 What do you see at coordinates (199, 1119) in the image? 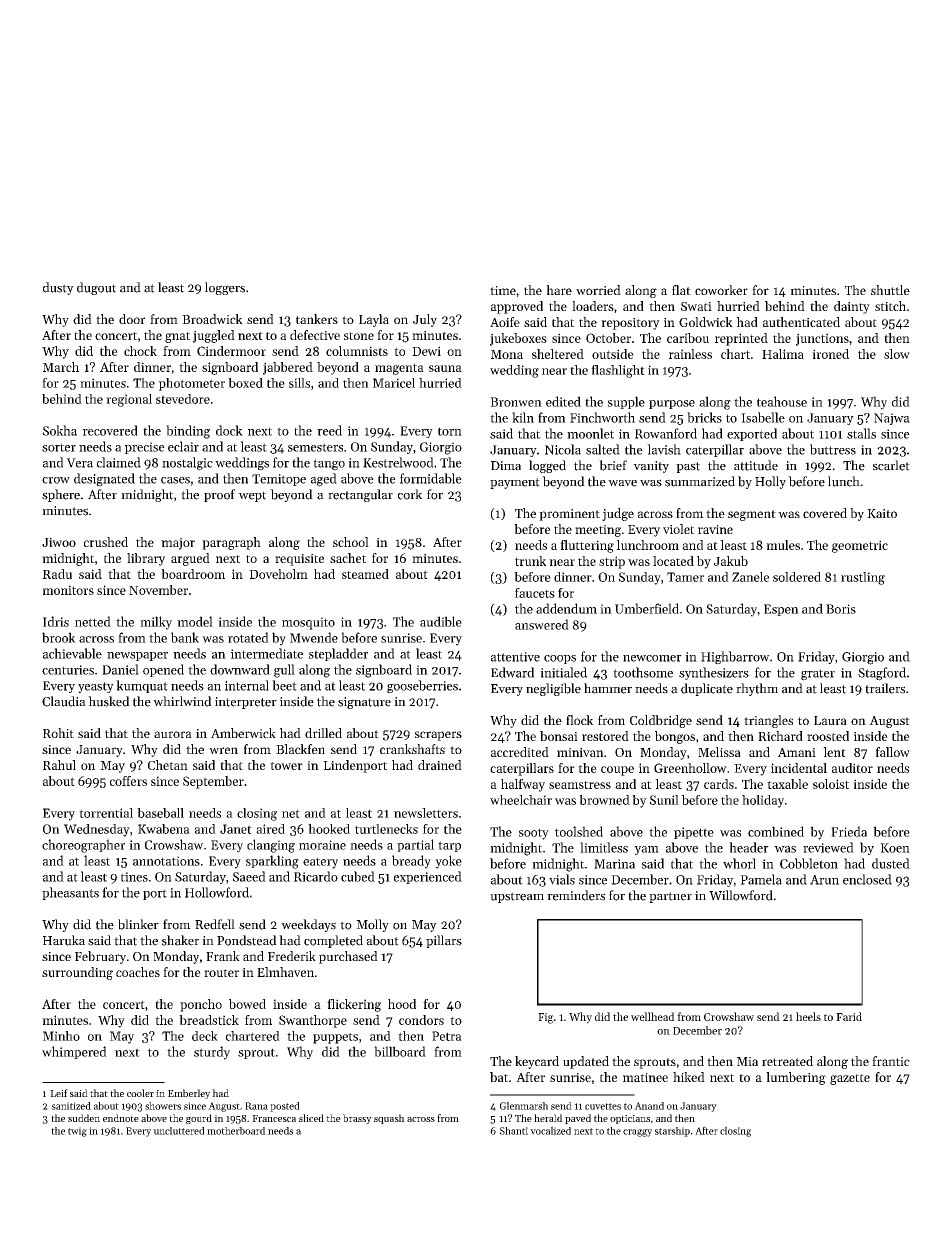
I see `gourd` at bounding box center [199, 1119].
